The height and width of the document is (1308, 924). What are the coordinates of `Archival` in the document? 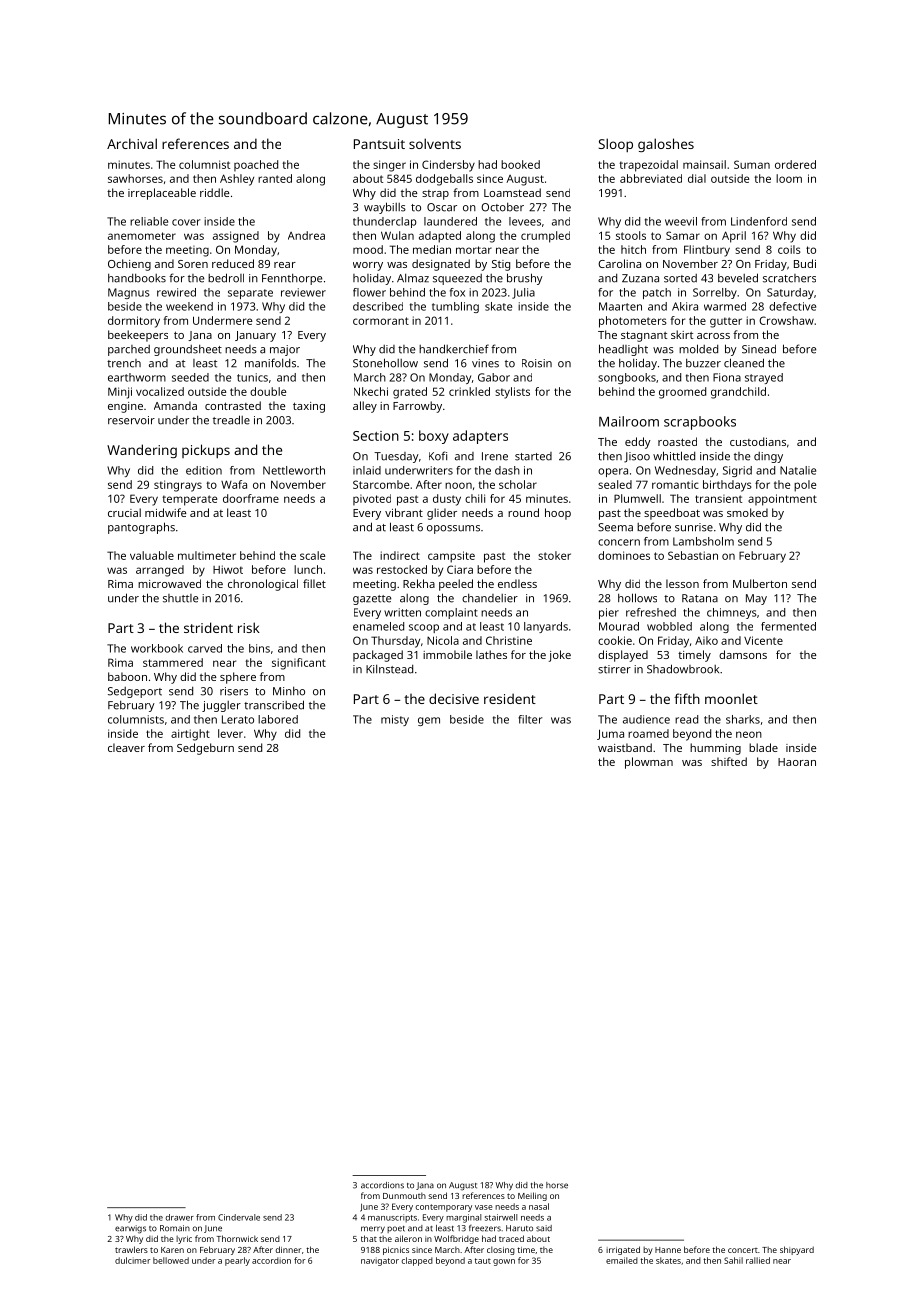 It's located at (132, 143).
